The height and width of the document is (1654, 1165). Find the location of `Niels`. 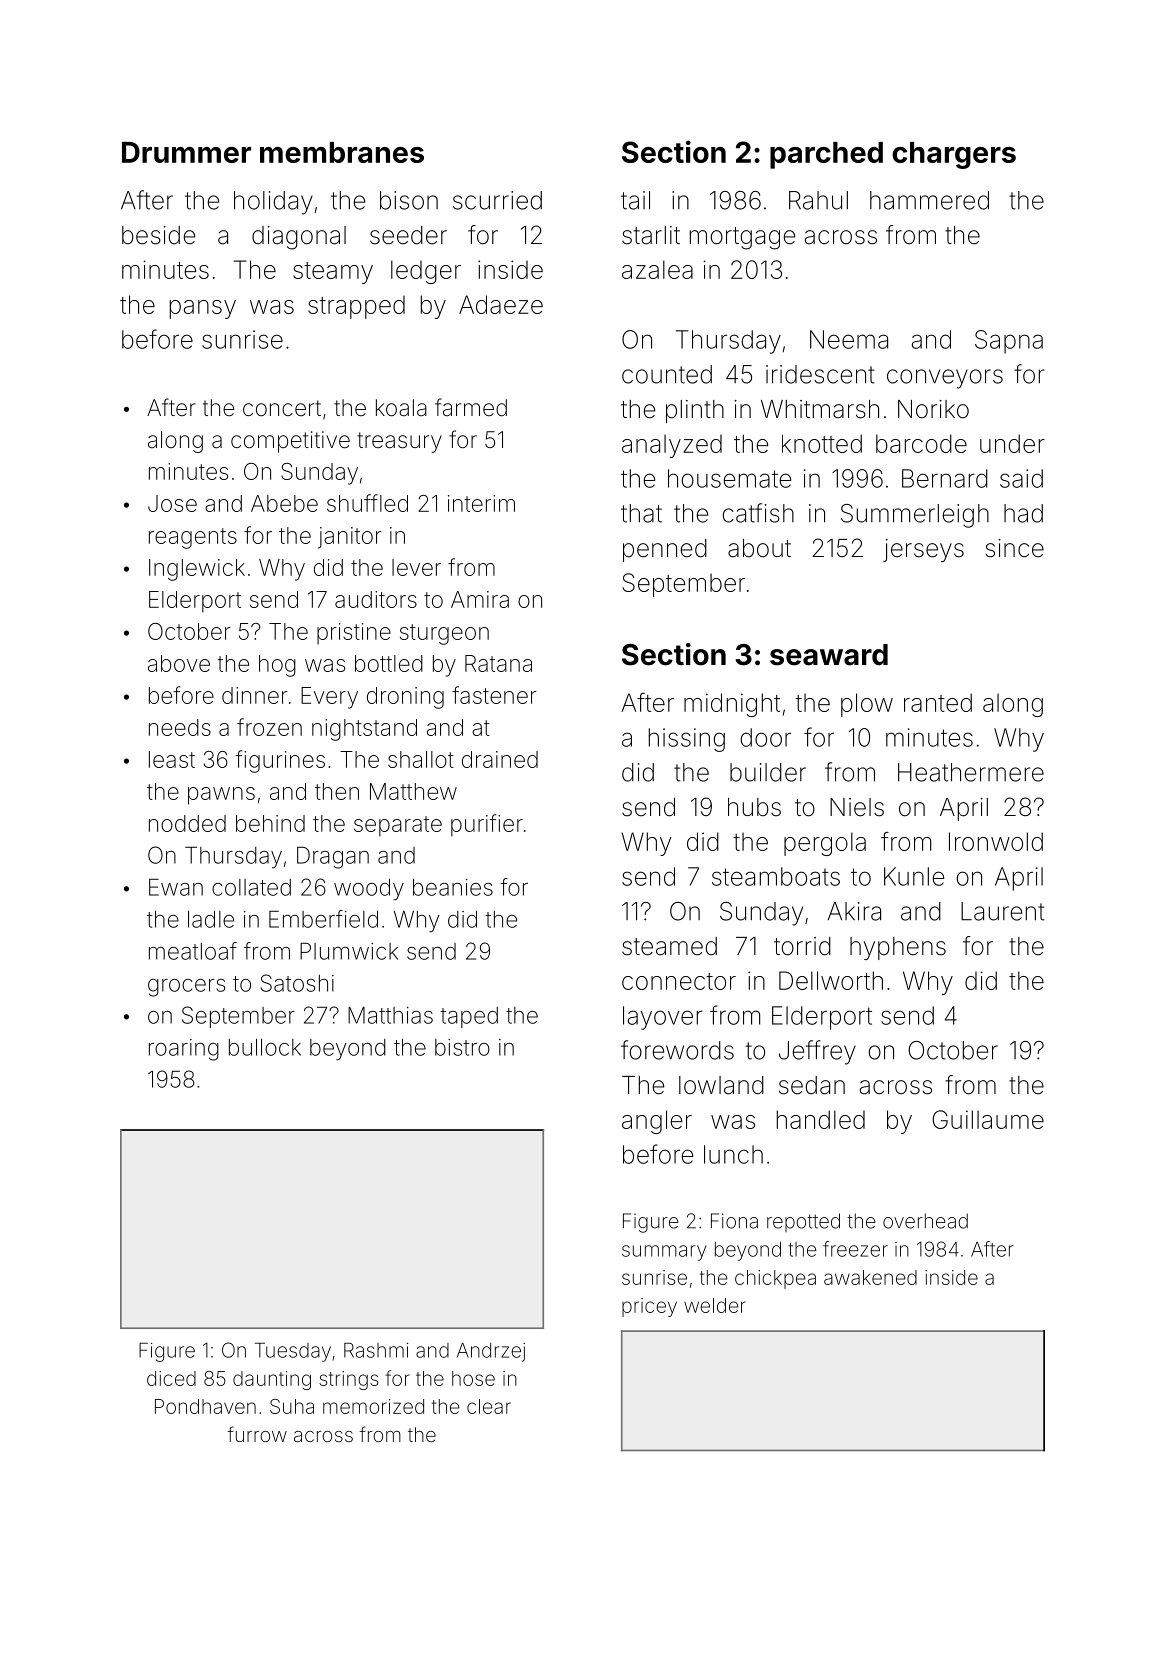

Niels is located at coordinates (857, 807).
